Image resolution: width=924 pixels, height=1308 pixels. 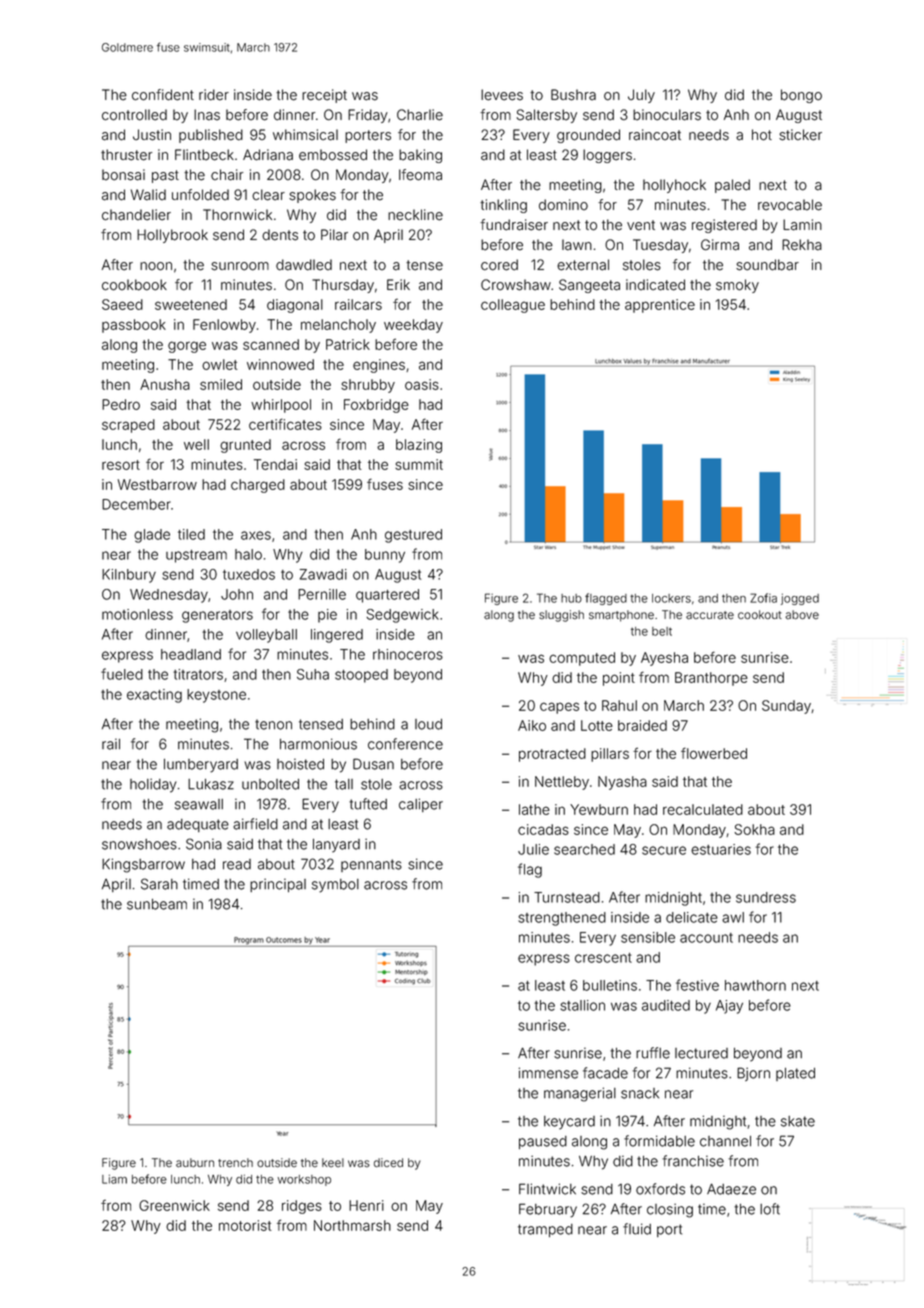 I want to click on summit, so click(x=419, y=464).
